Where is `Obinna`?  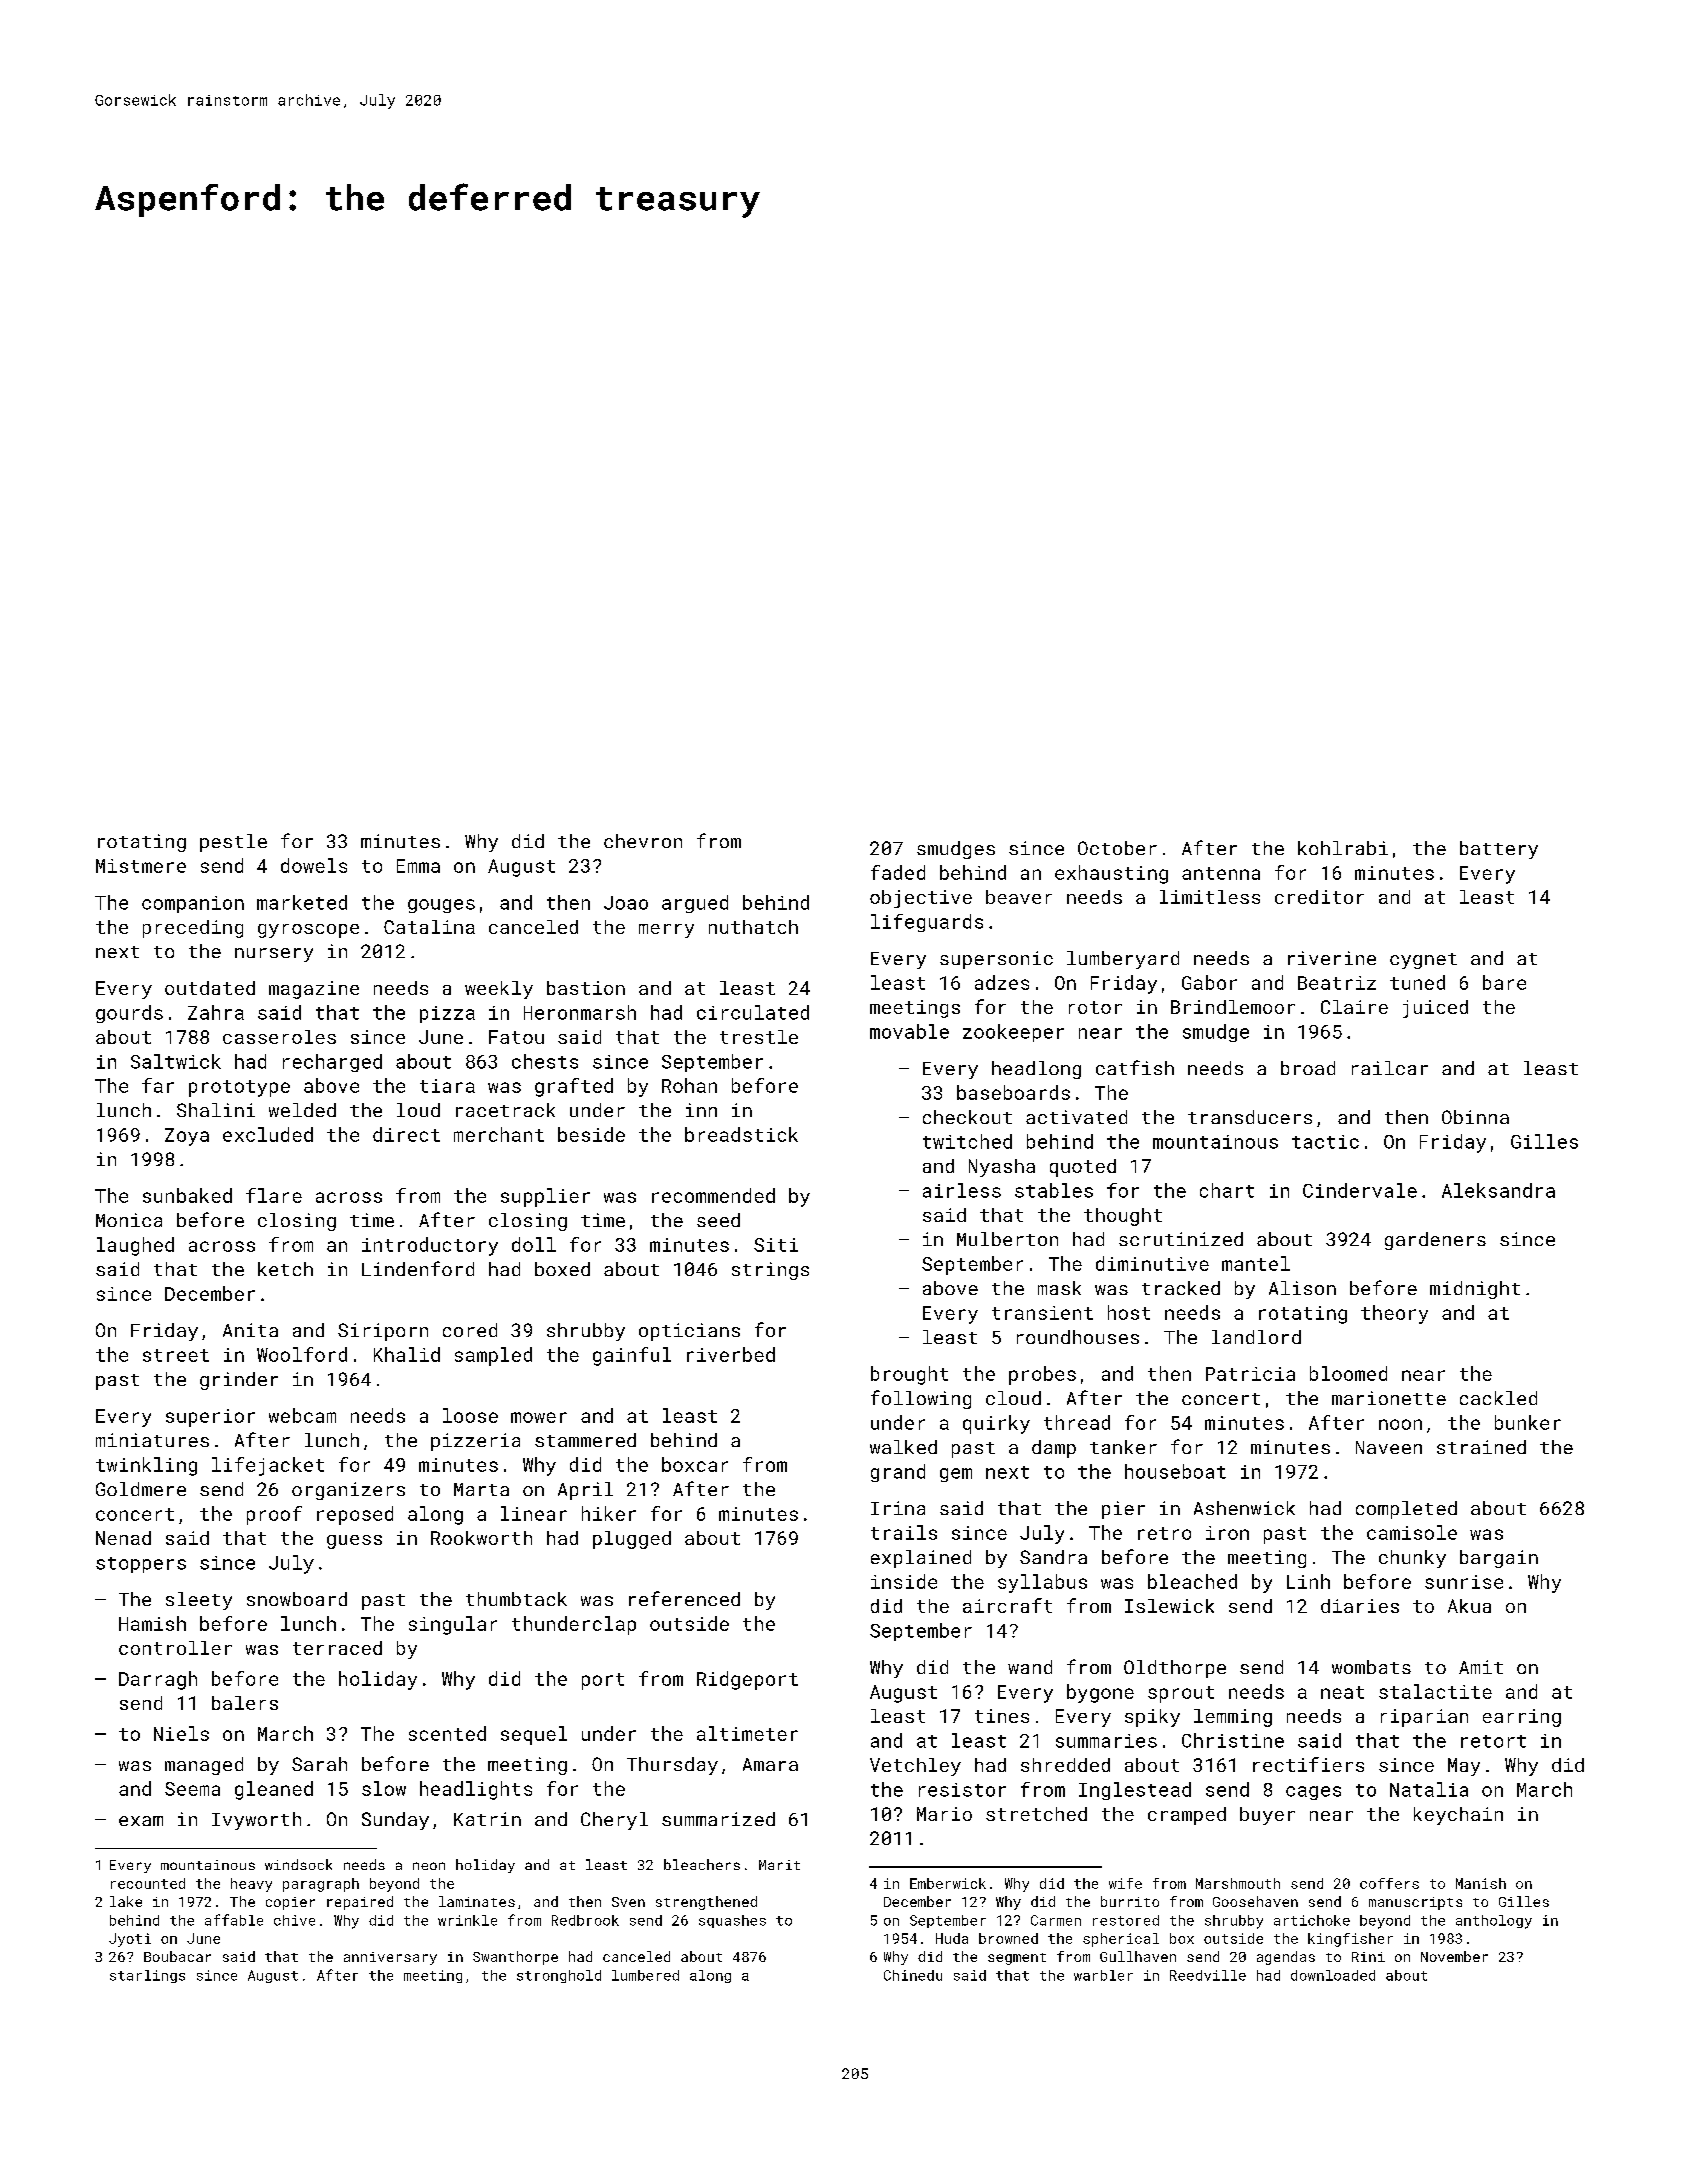
Obinna is located at coordinates (1475, 1117).
